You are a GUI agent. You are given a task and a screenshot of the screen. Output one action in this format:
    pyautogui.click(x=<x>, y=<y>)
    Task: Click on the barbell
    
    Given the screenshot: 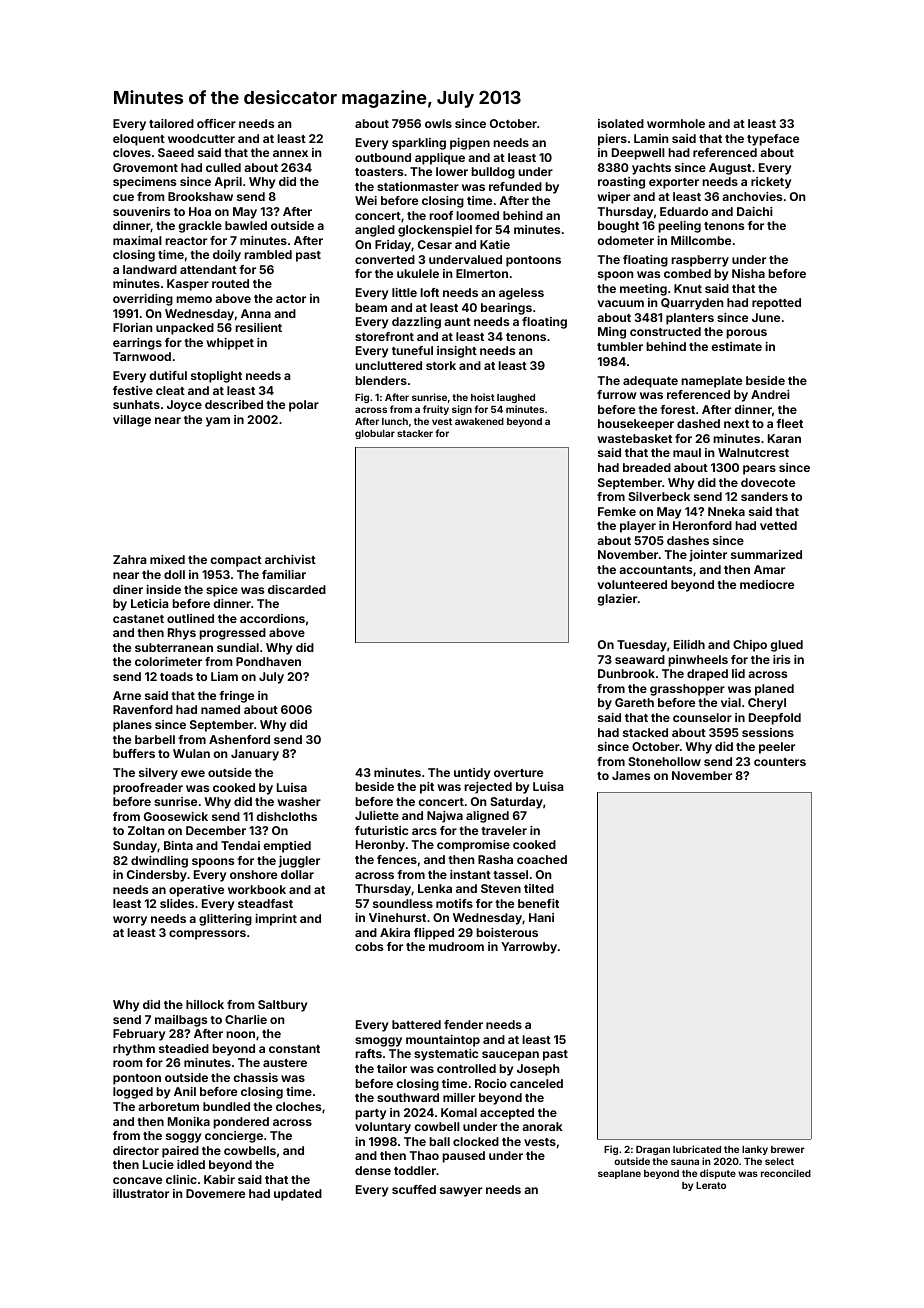 What is the action you would take?
    pyautogui.click(x=155, y=739)
